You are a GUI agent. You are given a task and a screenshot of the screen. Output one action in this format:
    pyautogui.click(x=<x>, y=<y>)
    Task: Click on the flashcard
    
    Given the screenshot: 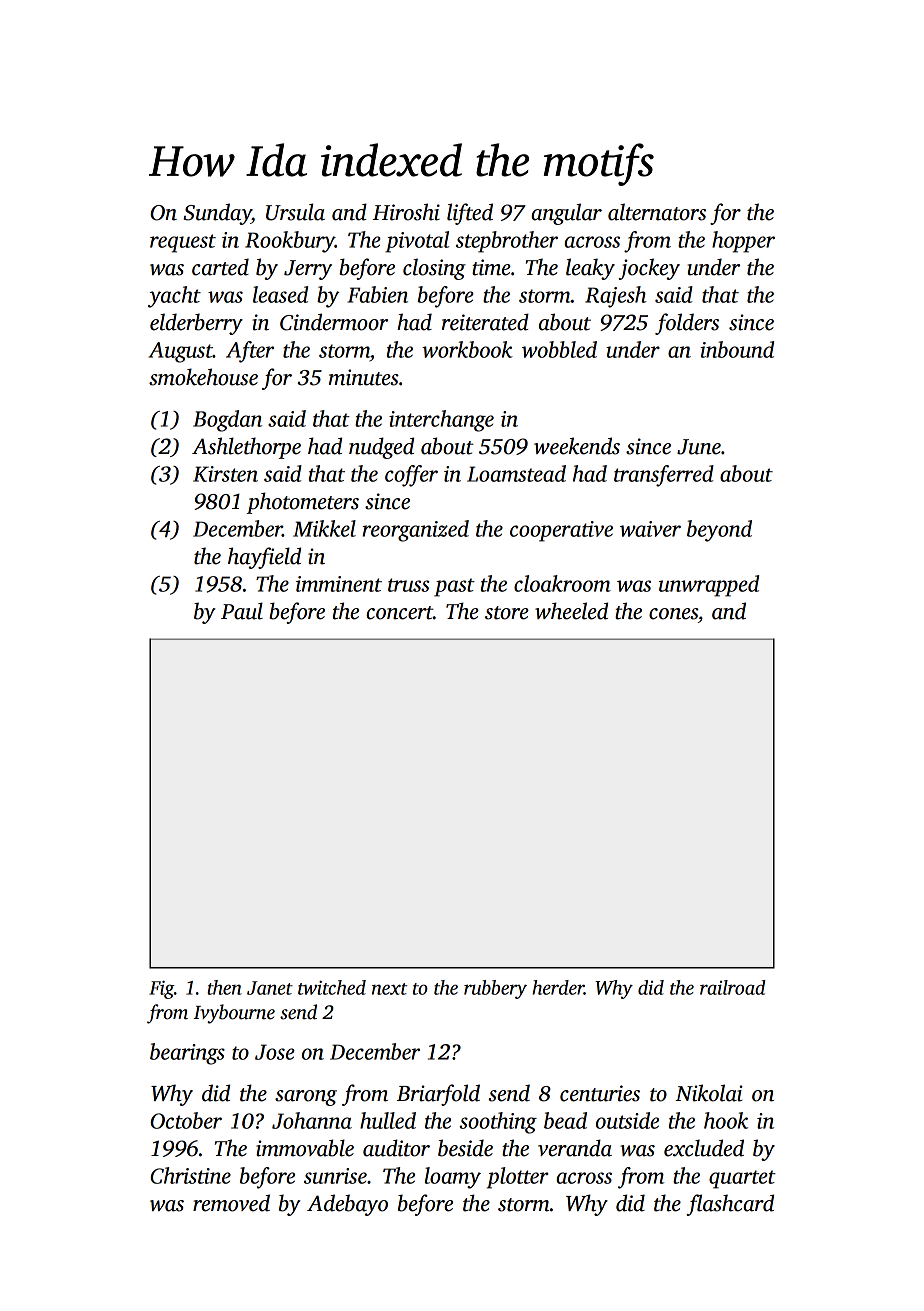 What is the action you would take?
    pyautogui.click(x=730, y=1205)
